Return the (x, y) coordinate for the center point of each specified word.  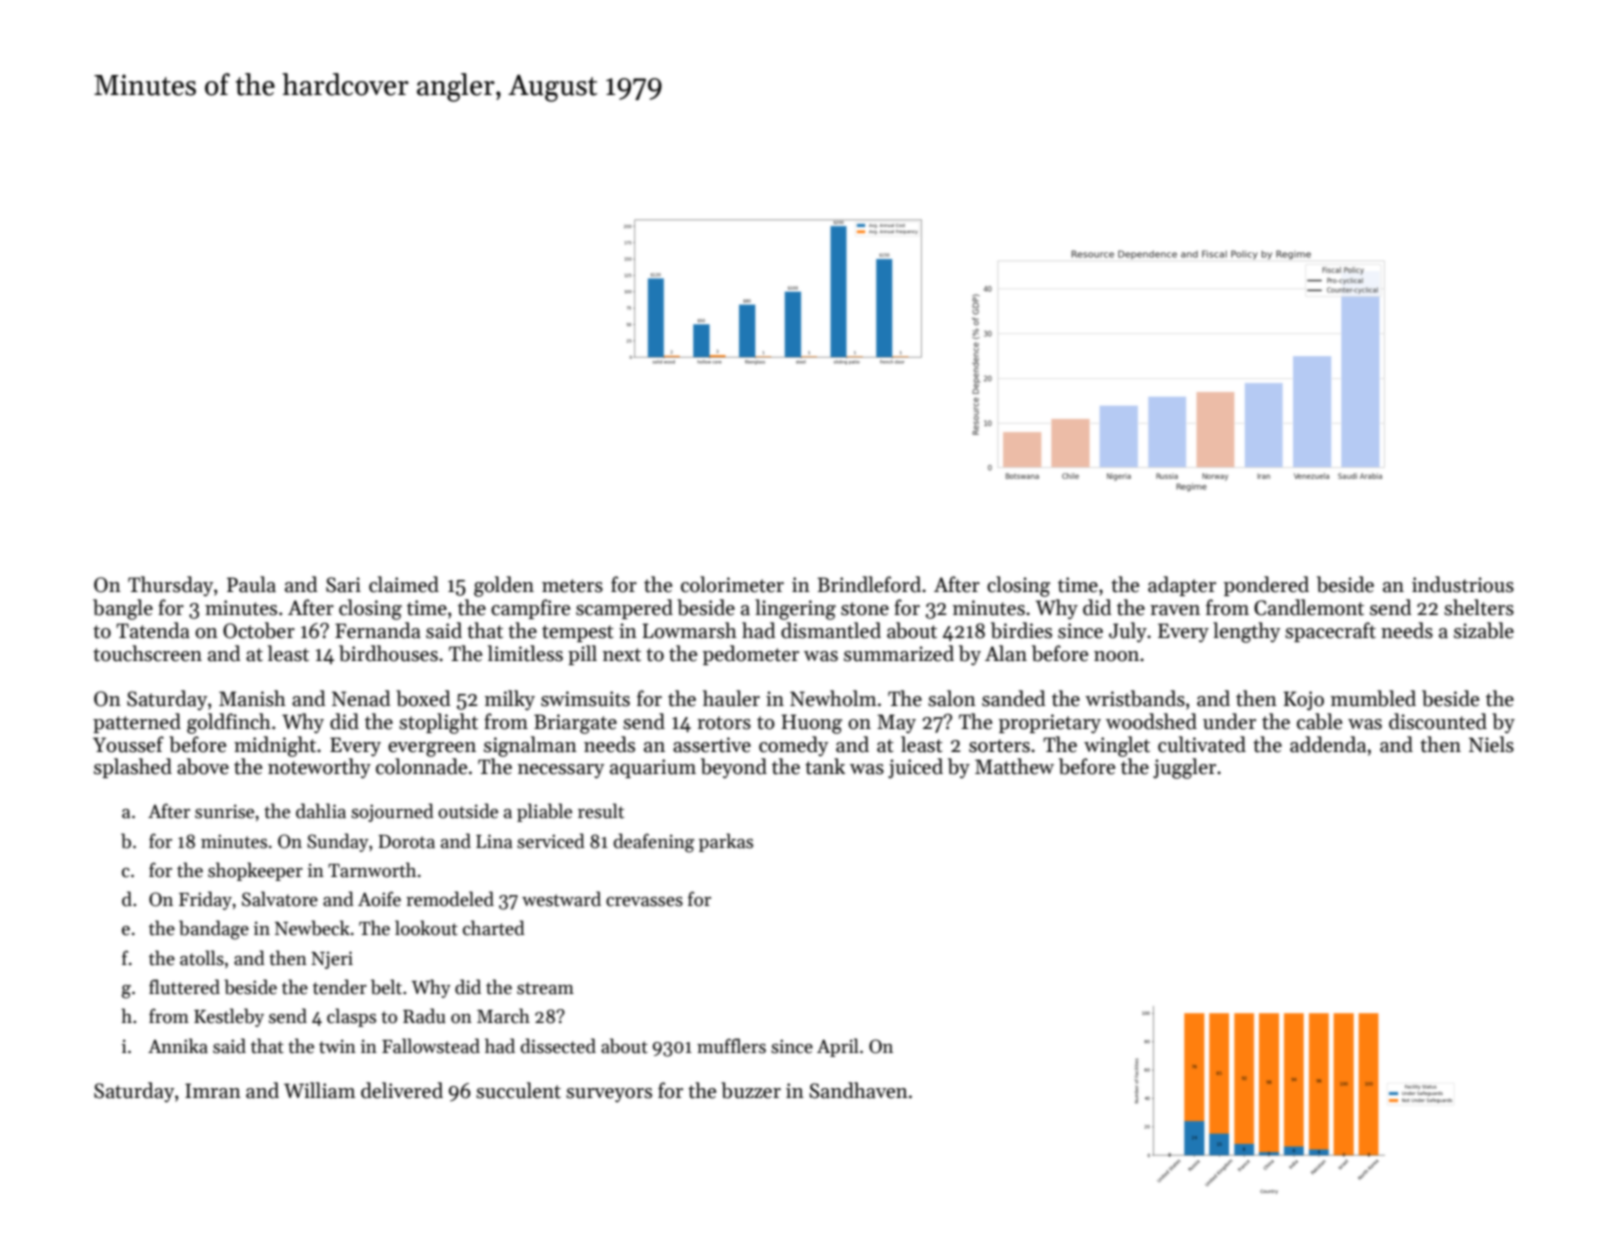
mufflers (731, 1046)
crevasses (644, 902)
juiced (915, 768)
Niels (1491, 744)
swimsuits (585, 699)
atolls (202, 958)
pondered (1266, 586)
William (320, 1090)
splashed (133, 768)
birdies (1021, 630)
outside (468, 811)
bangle (123, 609)
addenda (1328, 744)
